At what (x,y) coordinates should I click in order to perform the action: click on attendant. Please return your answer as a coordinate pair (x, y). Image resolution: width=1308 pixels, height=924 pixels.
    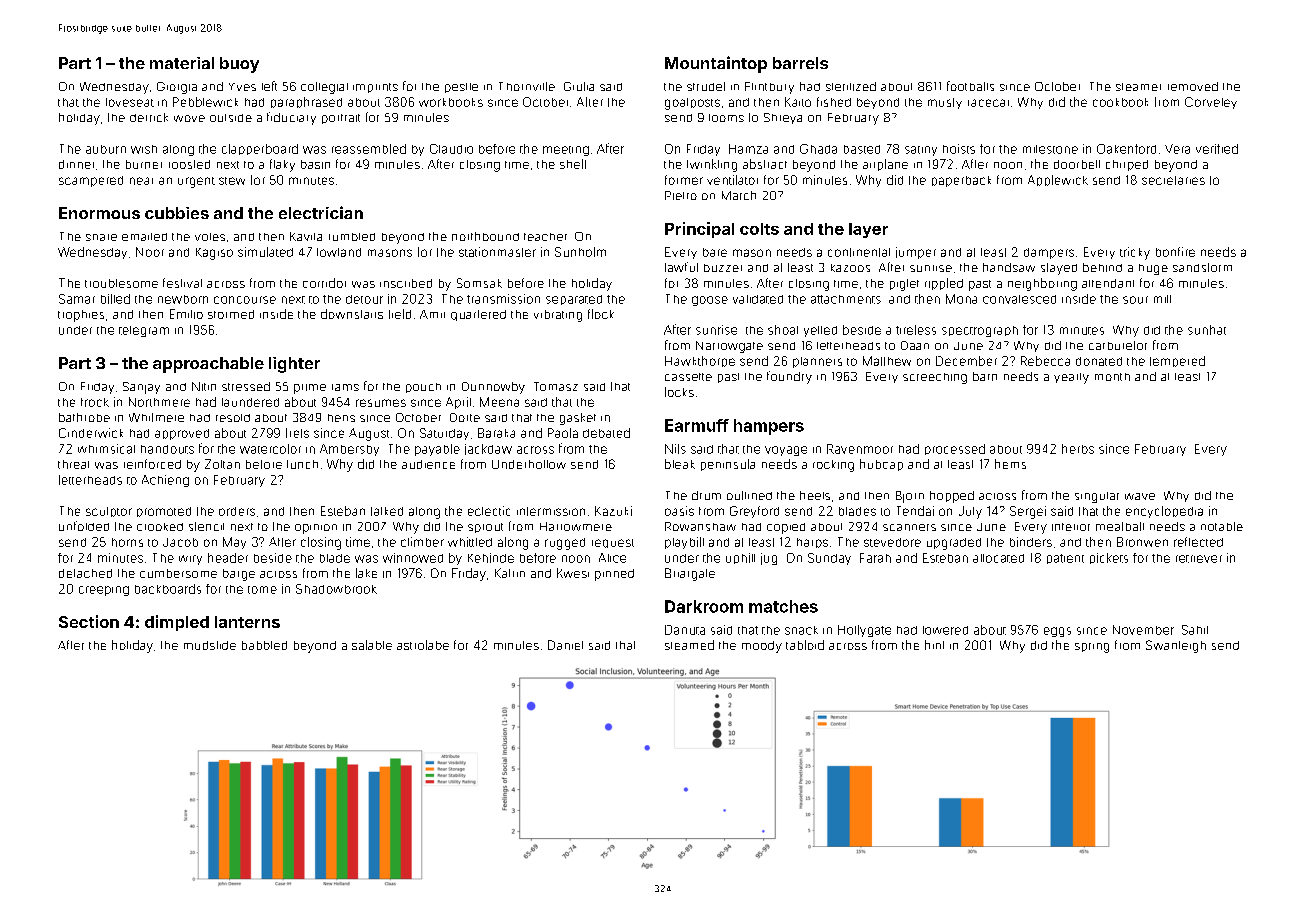
    Looking at the image, I should click on (1108, 283).
